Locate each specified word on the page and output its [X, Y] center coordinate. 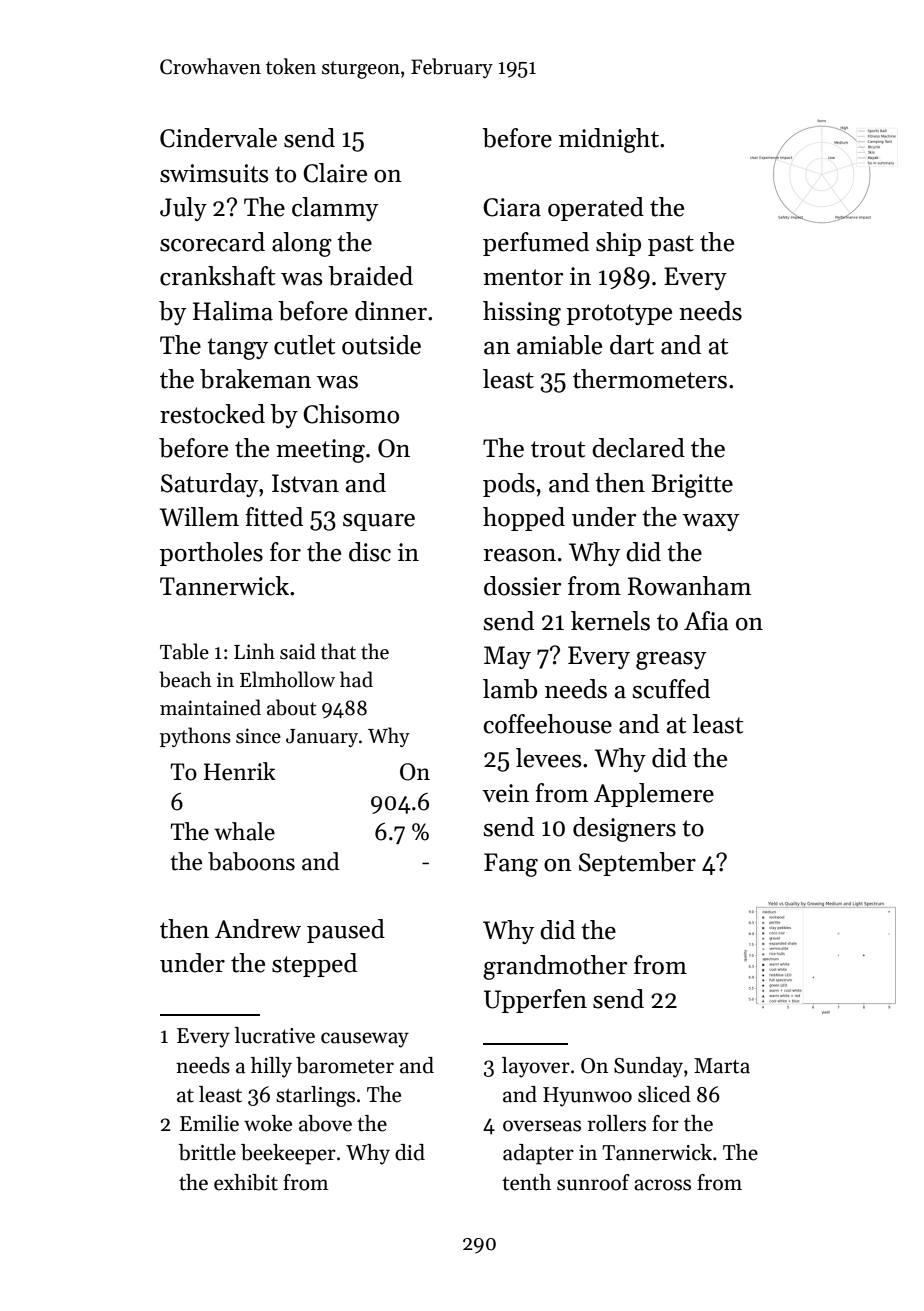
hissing [522, 313]
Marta [722, 1066]
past [671, 245]
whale [244, 831]
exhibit [246, 1182]
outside [381, 345]
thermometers [650, 379]
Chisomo [351, 414]
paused [346, 931]
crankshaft [217, 276]
